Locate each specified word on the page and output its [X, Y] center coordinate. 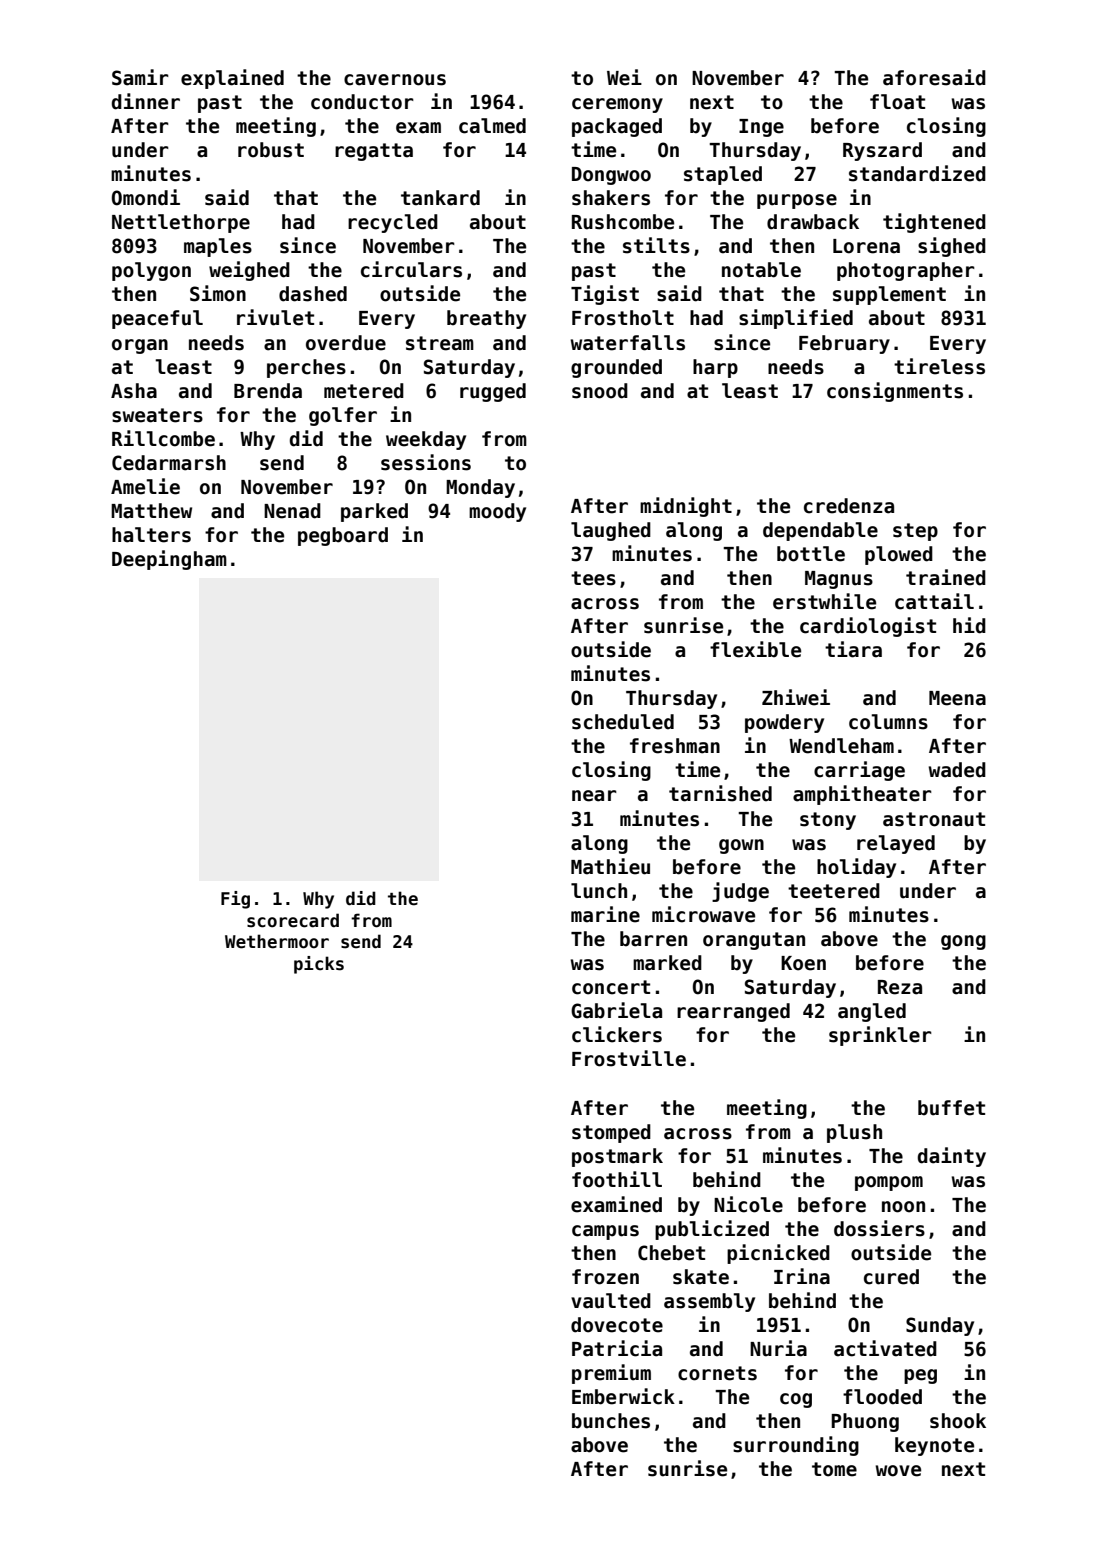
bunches [611, 1421]
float [897, 102]
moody [497, 512]
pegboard [343, 536]
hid [969, 625]
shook [958, 1421]
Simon [218, 293]
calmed [492, 126]
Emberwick [623, 1396]
